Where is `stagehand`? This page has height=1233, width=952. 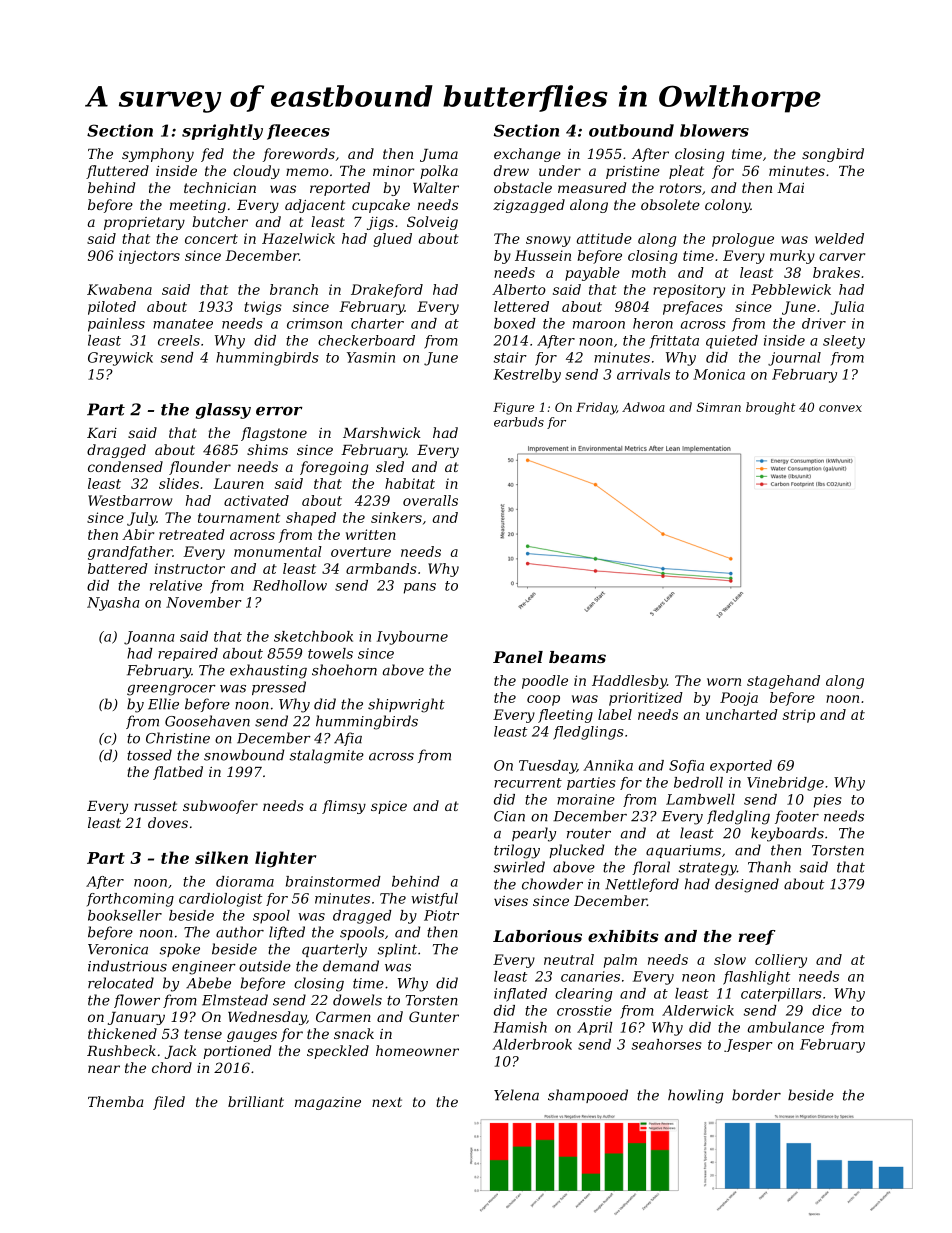
stagehand is located at coordinates (783, 682).
